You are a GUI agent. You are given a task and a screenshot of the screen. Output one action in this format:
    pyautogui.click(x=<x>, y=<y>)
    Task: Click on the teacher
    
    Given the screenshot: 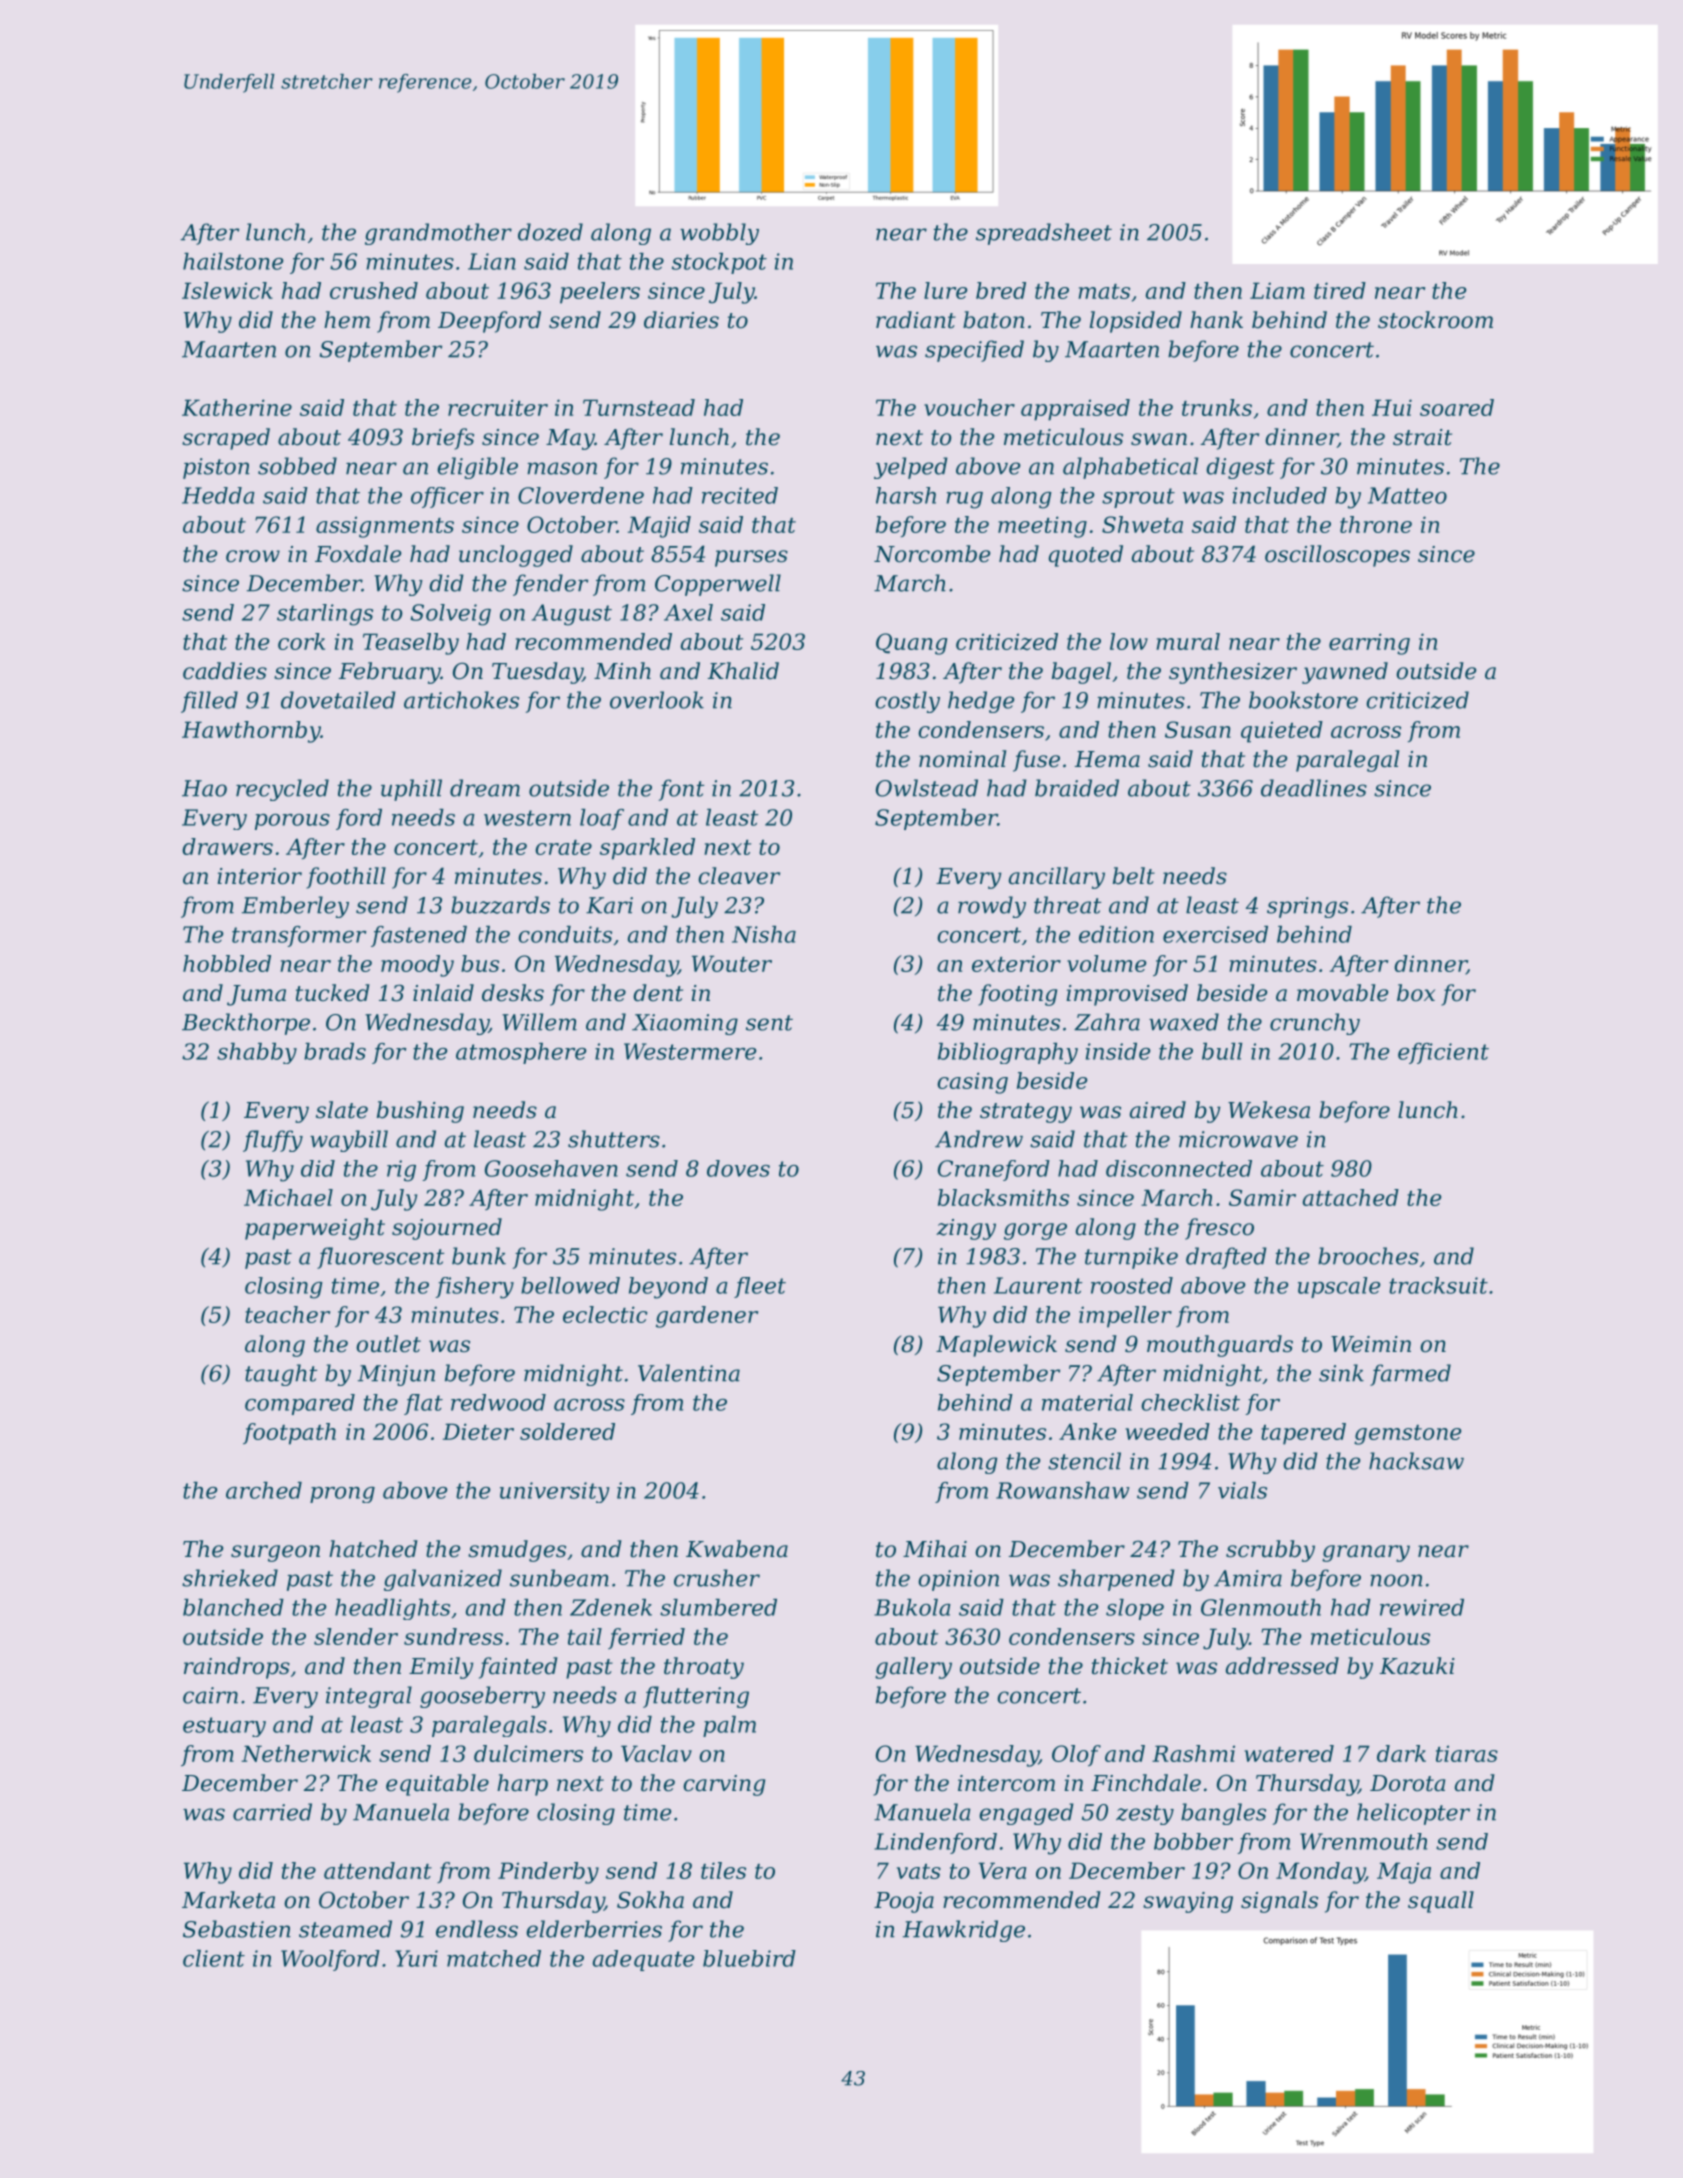 What is the action you would take?
    pyautogui.click(x=287, y=1314)
